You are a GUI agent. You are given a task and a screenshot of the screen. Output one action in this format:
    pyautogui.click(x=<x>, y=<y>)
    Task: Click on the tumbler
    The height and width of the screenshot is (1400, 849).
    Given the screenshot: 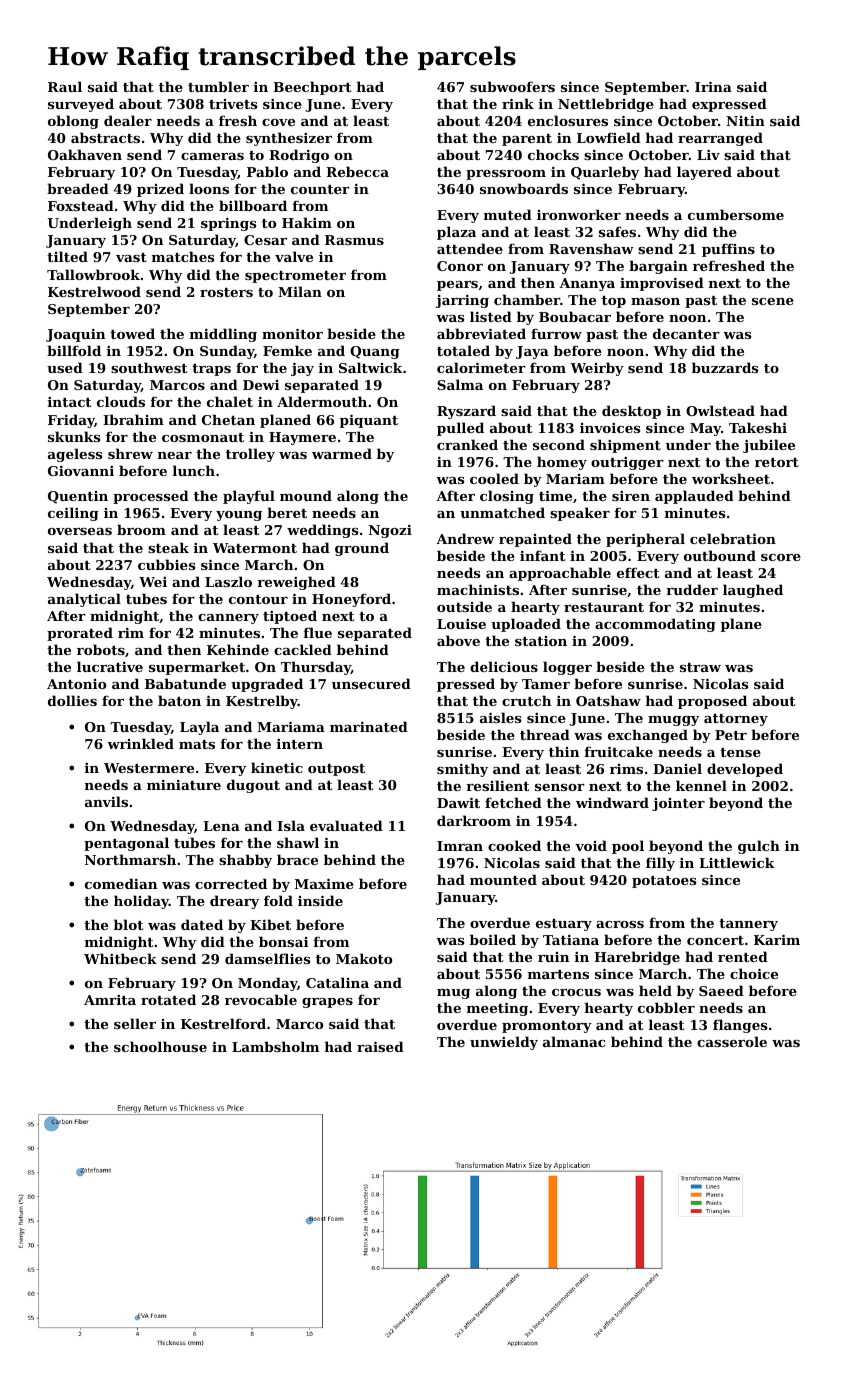 What is the action you would take?
    pyautogui.click(x=218, y=86)
